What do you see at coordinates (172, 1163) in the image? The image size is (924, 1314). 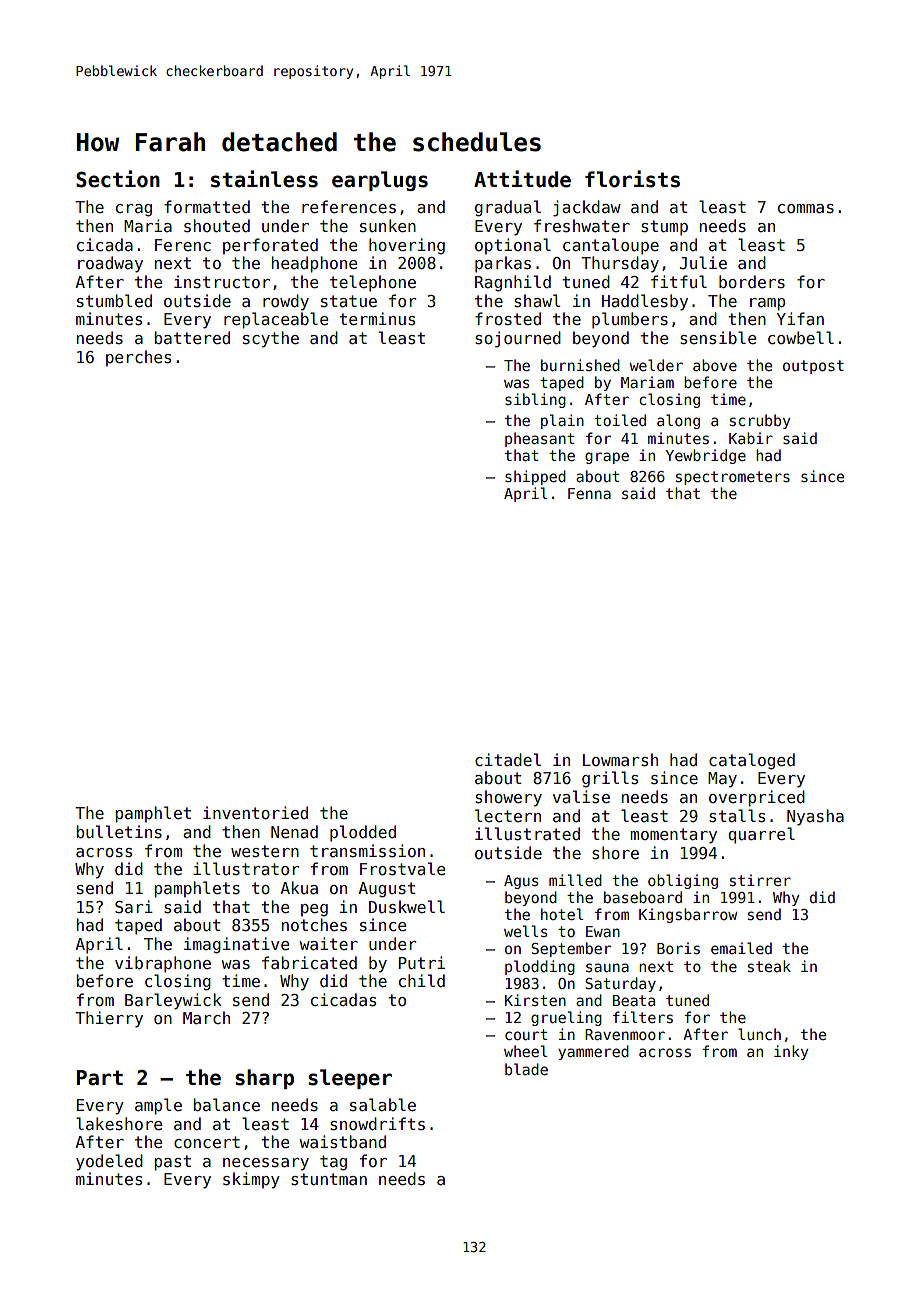 I see `past` at bounding box center [172, 1163].
